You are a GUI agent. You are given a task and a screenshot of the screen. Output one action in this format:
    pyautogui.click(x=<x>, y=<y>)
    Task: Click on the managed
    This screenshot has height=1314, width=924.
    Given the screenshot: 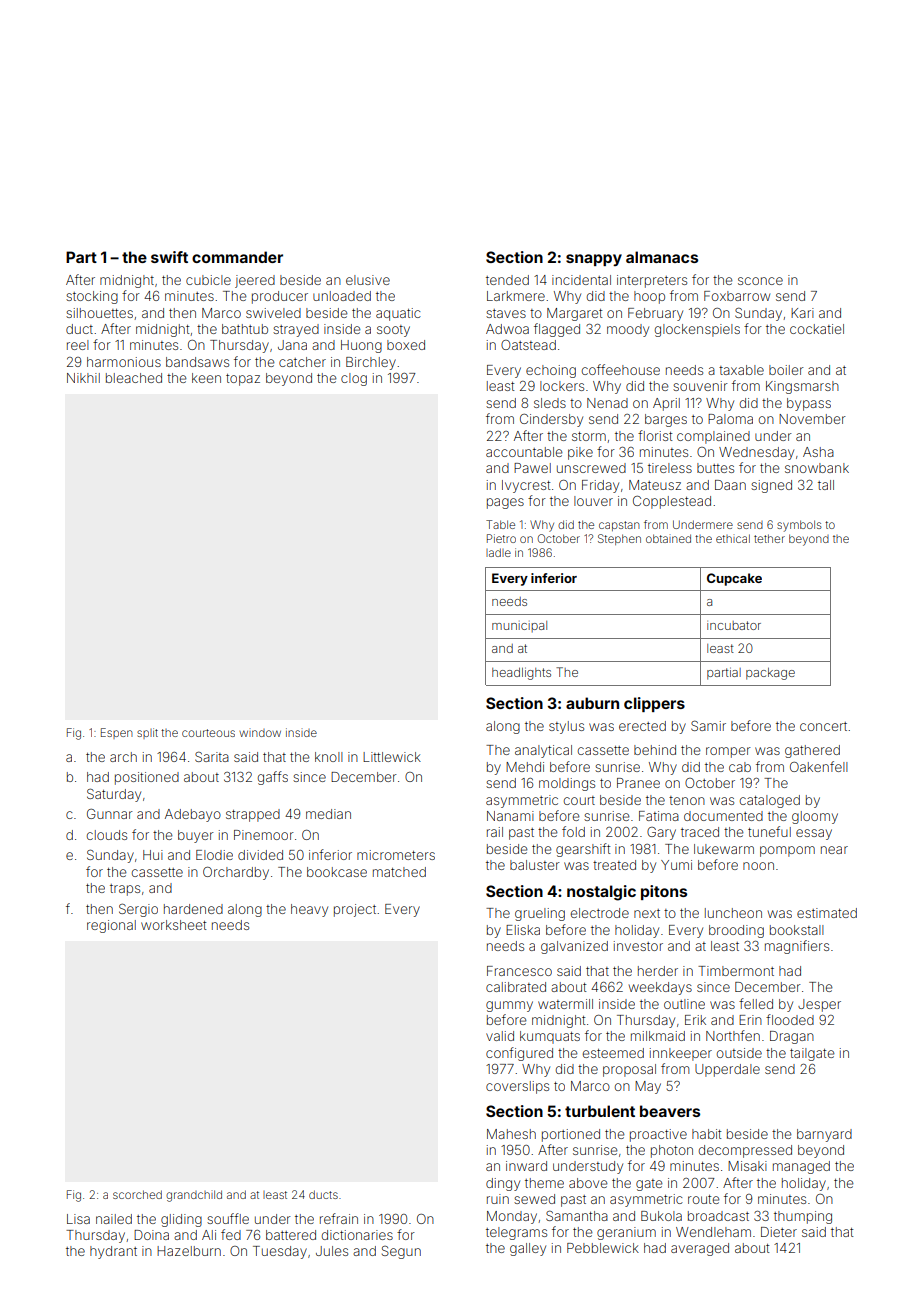 What is the action you would take?
    pyautogui.click(x=801, y=1167)
